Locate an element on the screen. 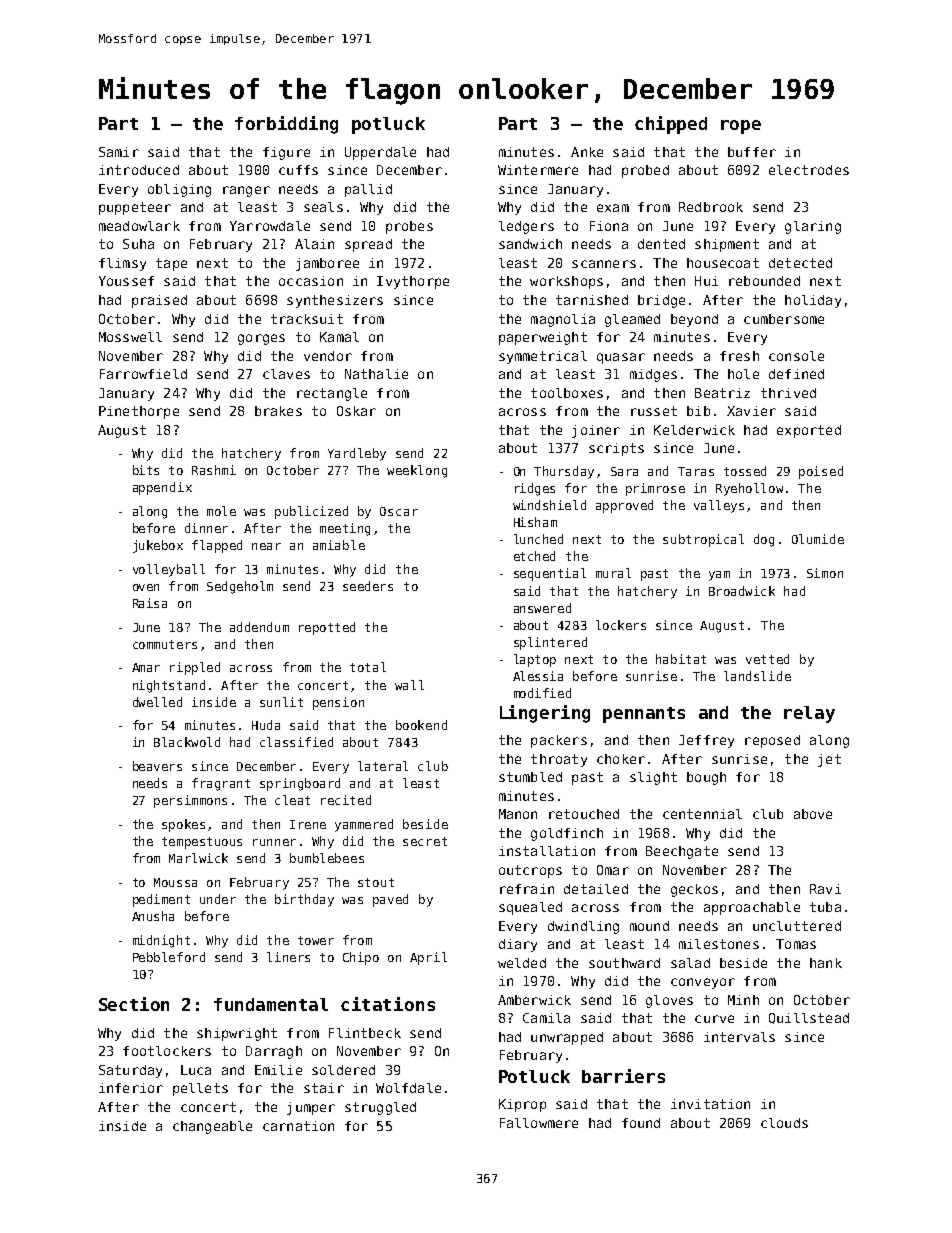  above is located at coordinates (813, 814).
